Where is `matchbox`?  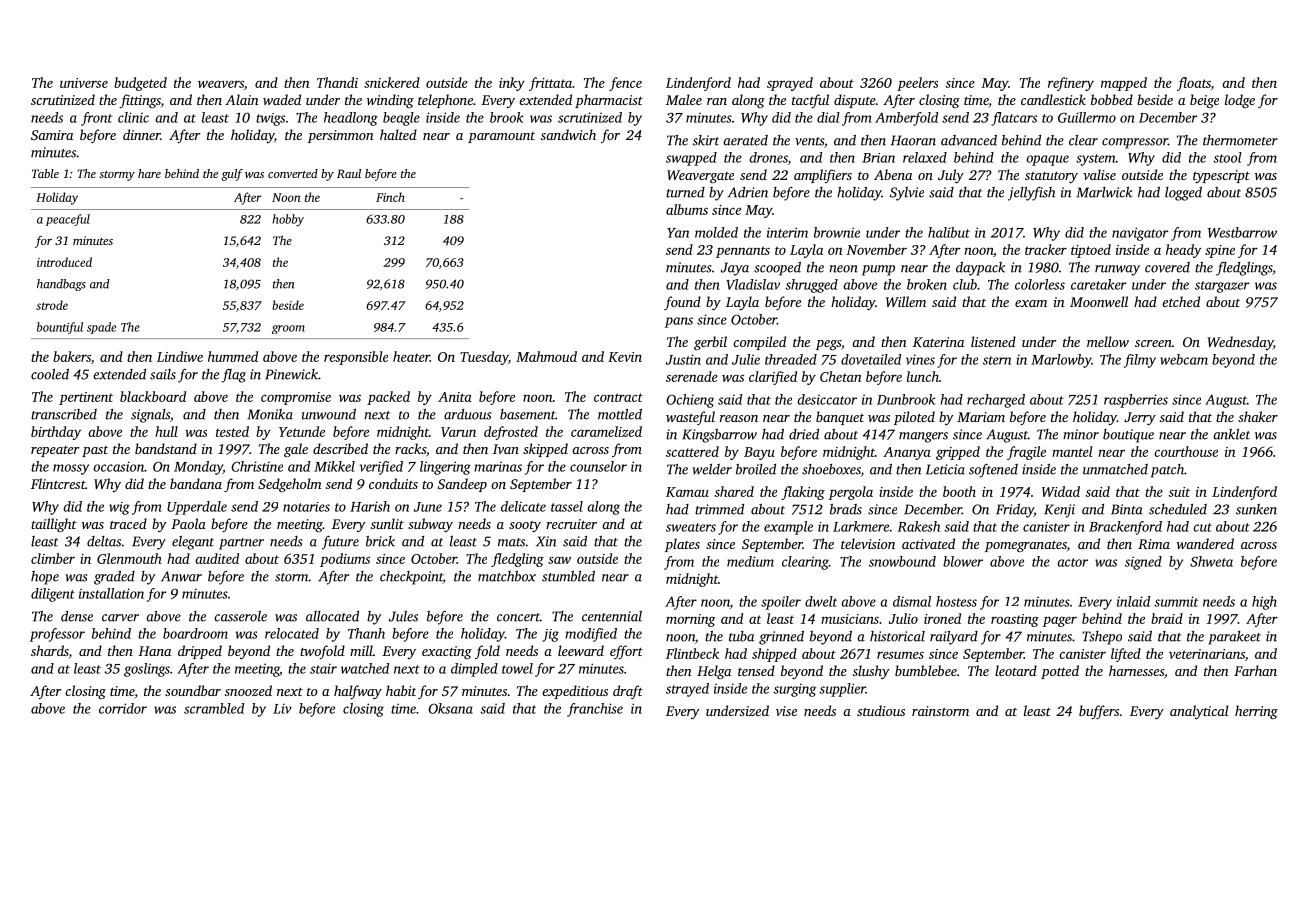
matchbox is located at coordinates (507, 576).
